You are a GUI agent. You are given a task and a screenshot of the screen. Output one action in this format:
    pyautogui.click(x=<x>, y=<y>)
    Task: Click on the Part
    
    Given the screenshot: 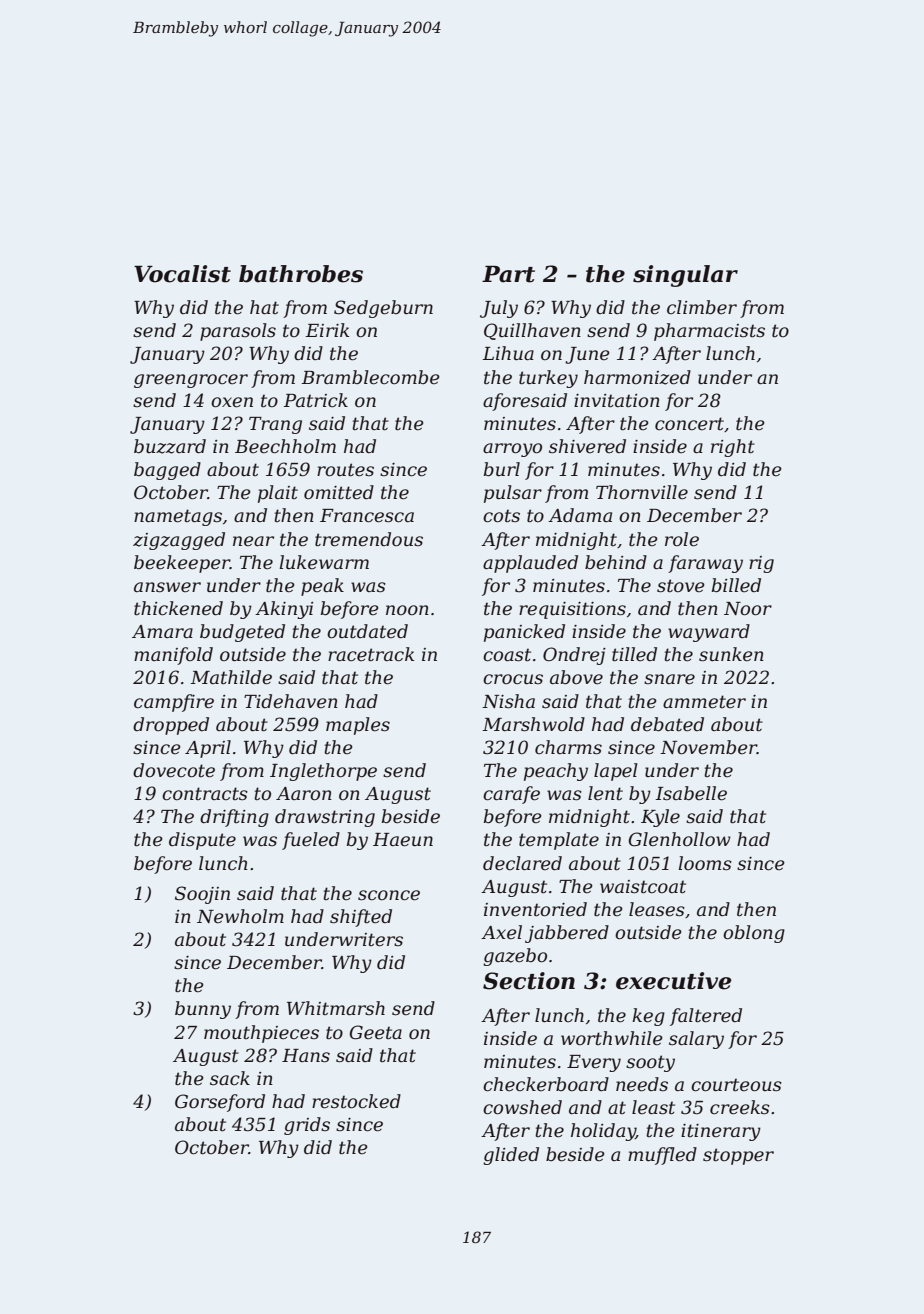 What is the action you would take?
    pyautogui.click(x=508, y=274)
